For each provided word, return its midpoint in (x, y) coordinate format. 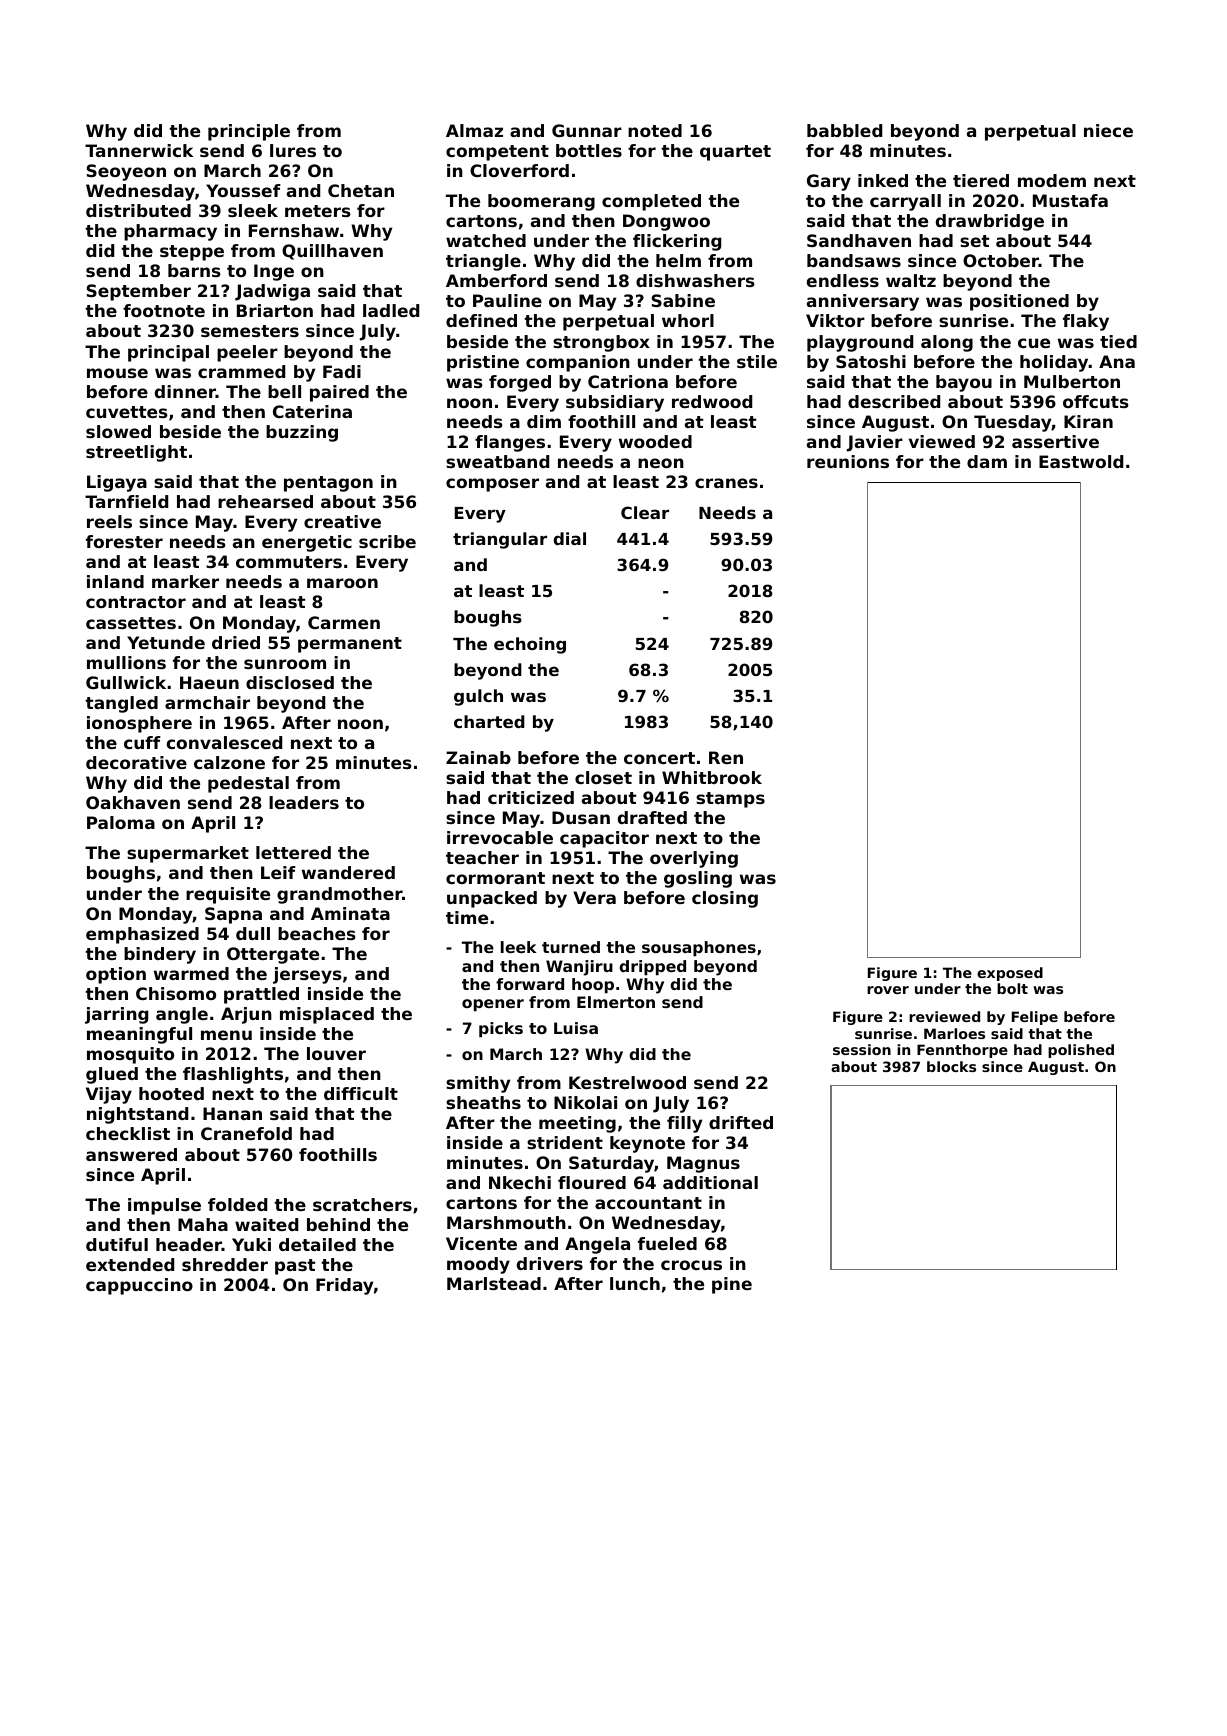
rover (888, 990)
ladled (391, 310)
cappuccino (139, 1286)
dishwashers (695, 280)
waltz (911, 280)
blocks (951, 1066)
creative (342, 521)
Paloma (121, 822)
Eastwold (1081, 461)
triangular (500, 540)
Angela (597, 1245)
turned (571, 947)
